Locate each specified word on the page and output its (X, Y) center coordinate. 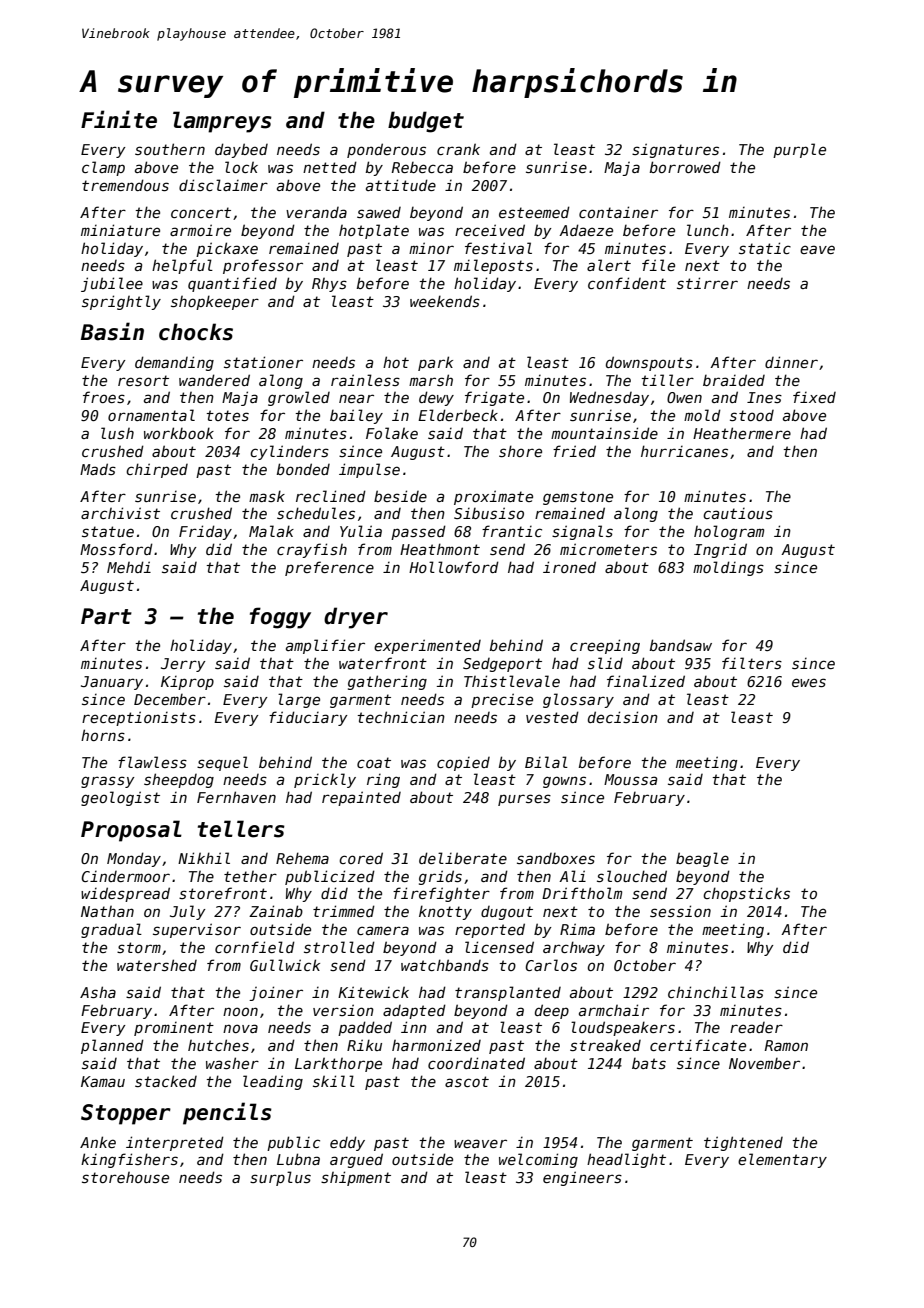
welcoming (538, 1160)
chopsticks (746, 894)
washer (232, 1063)
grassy (108, 782)
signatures (675, 150)
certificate (698, 1045)
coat (374, 762)
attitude (401, 185)
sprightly (121, 302)
